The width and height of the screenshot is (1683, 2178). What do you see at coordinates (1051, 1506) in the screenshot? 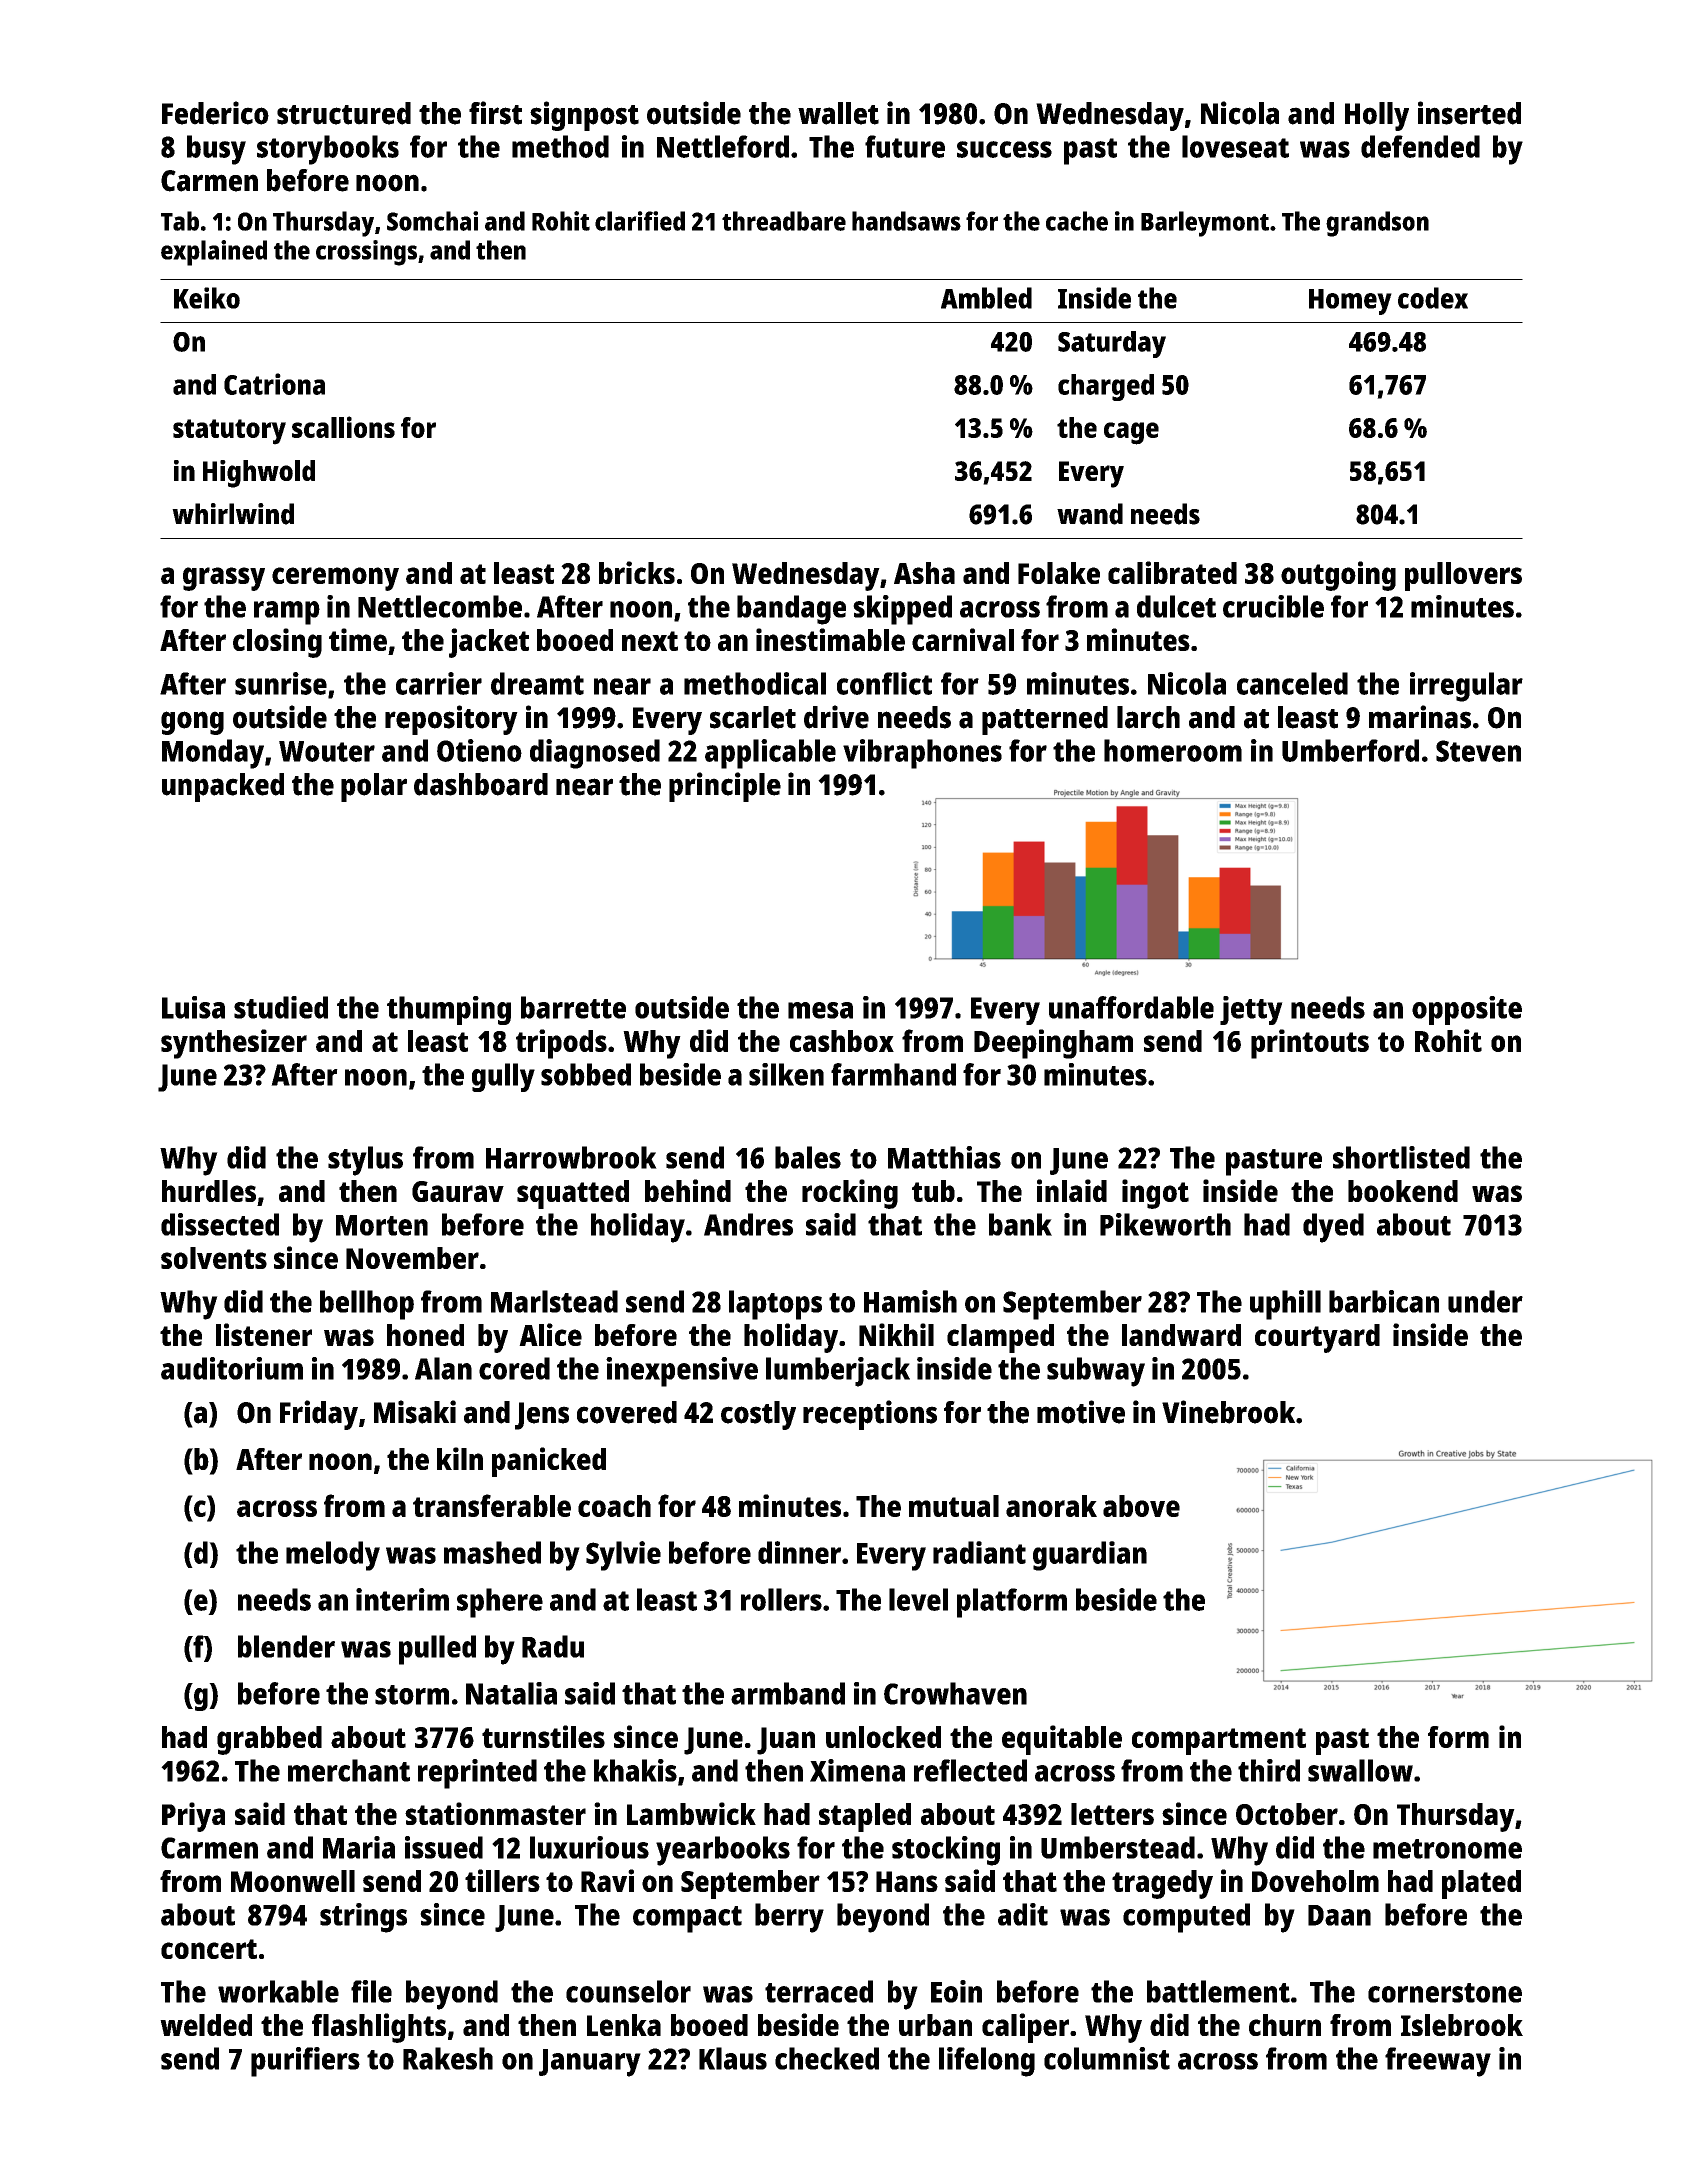
I see `anorak` at bounding box center [1051, 1506].
